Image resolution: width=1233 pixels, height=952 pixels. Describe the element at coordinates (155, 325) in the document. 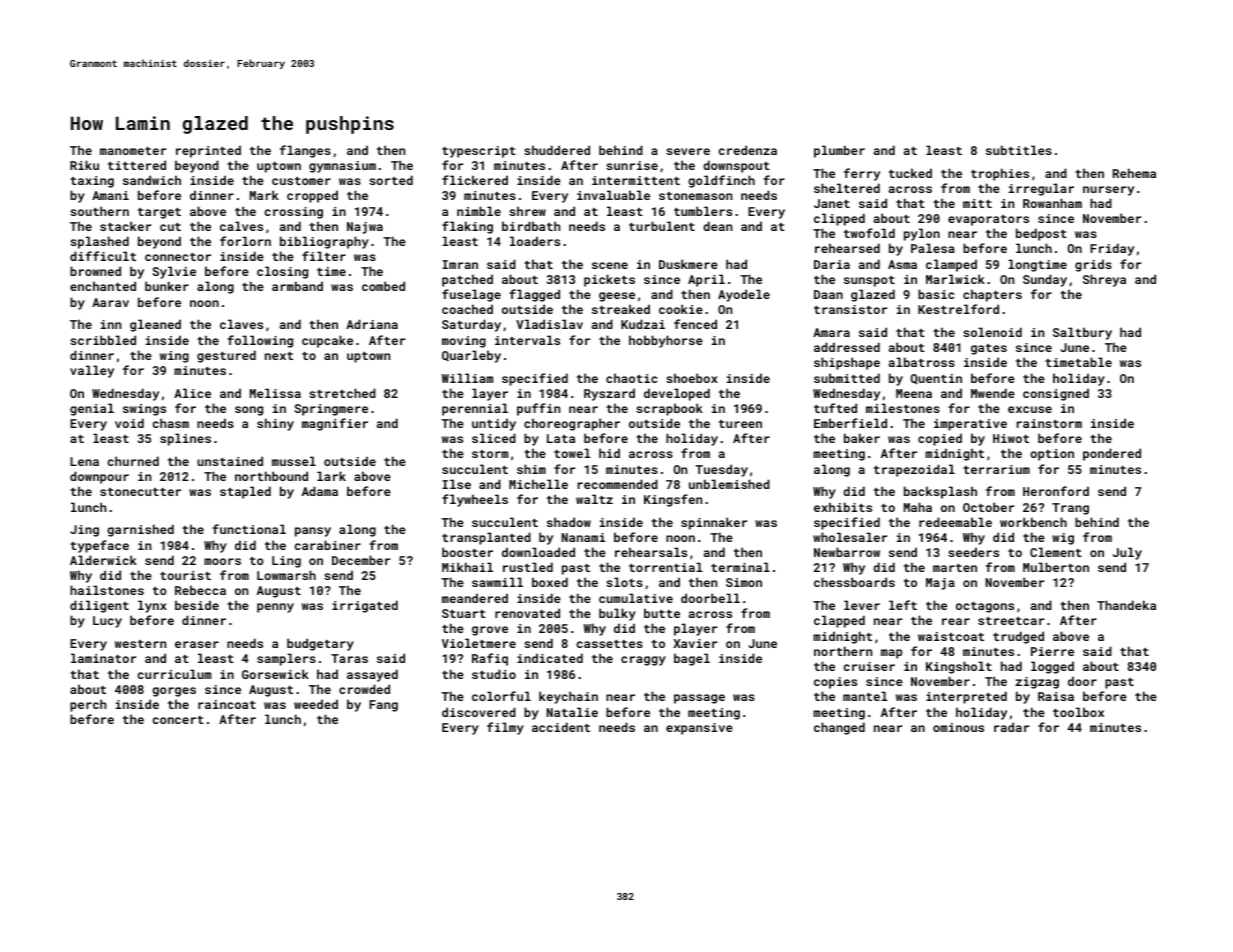

I see `gleaned` at that location.
